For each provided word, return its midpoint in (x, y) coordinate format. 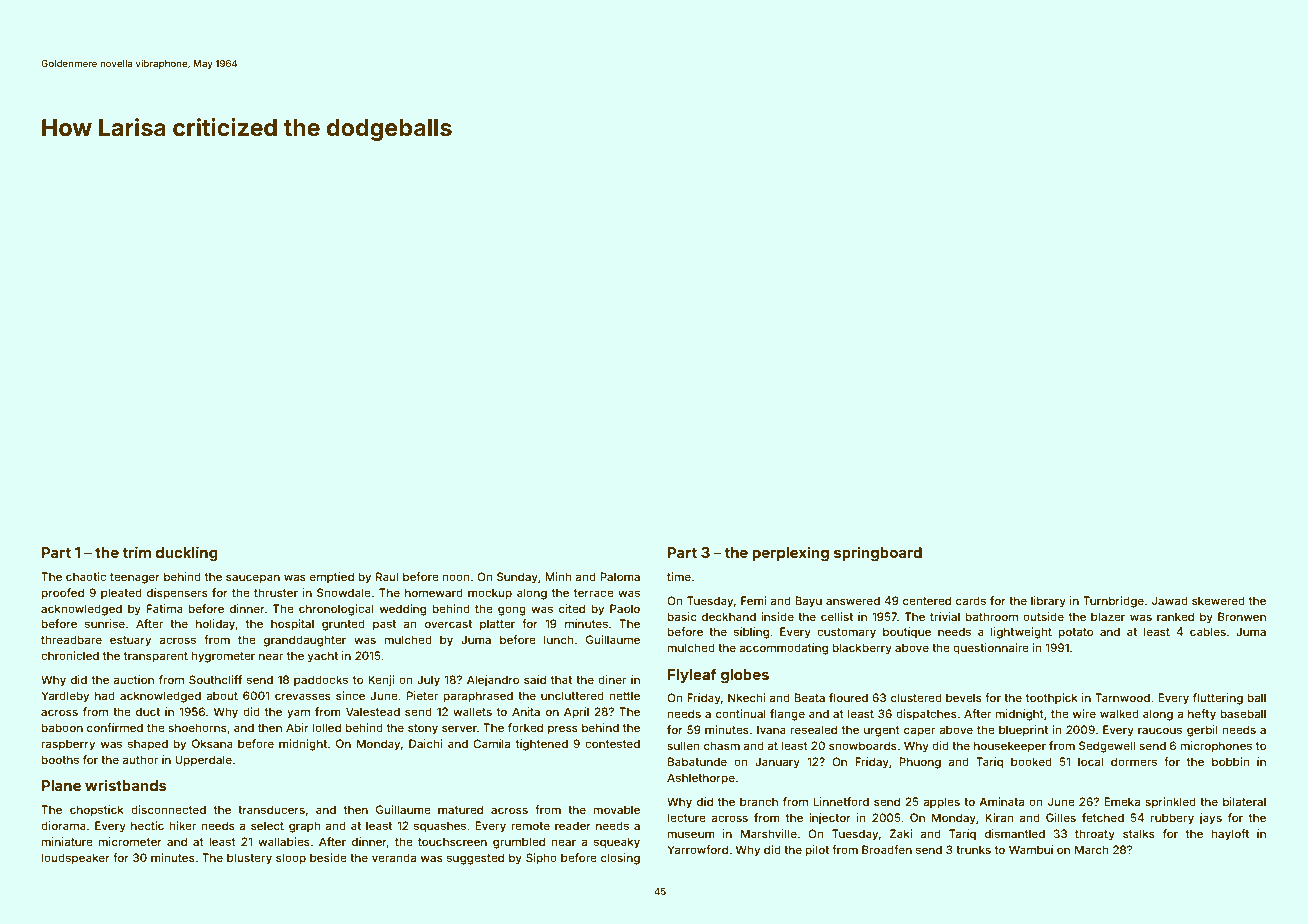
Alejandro (493, 681)
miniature (67, 841)
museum (691, 834)
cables (1208, 631)
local (1090, 761)
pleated (121, 594)
